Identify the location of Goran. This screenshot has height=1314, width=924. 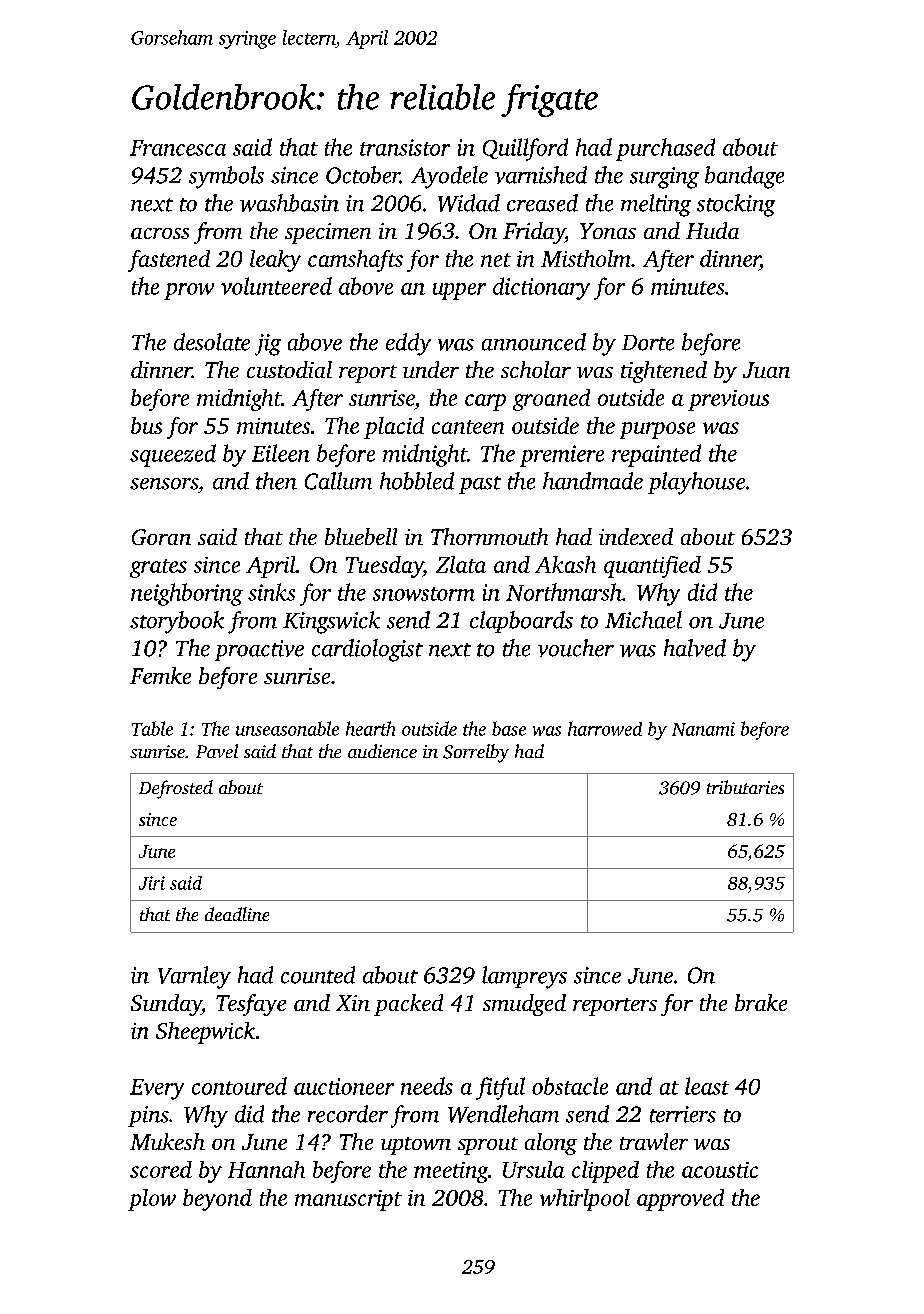
(161, 537).
